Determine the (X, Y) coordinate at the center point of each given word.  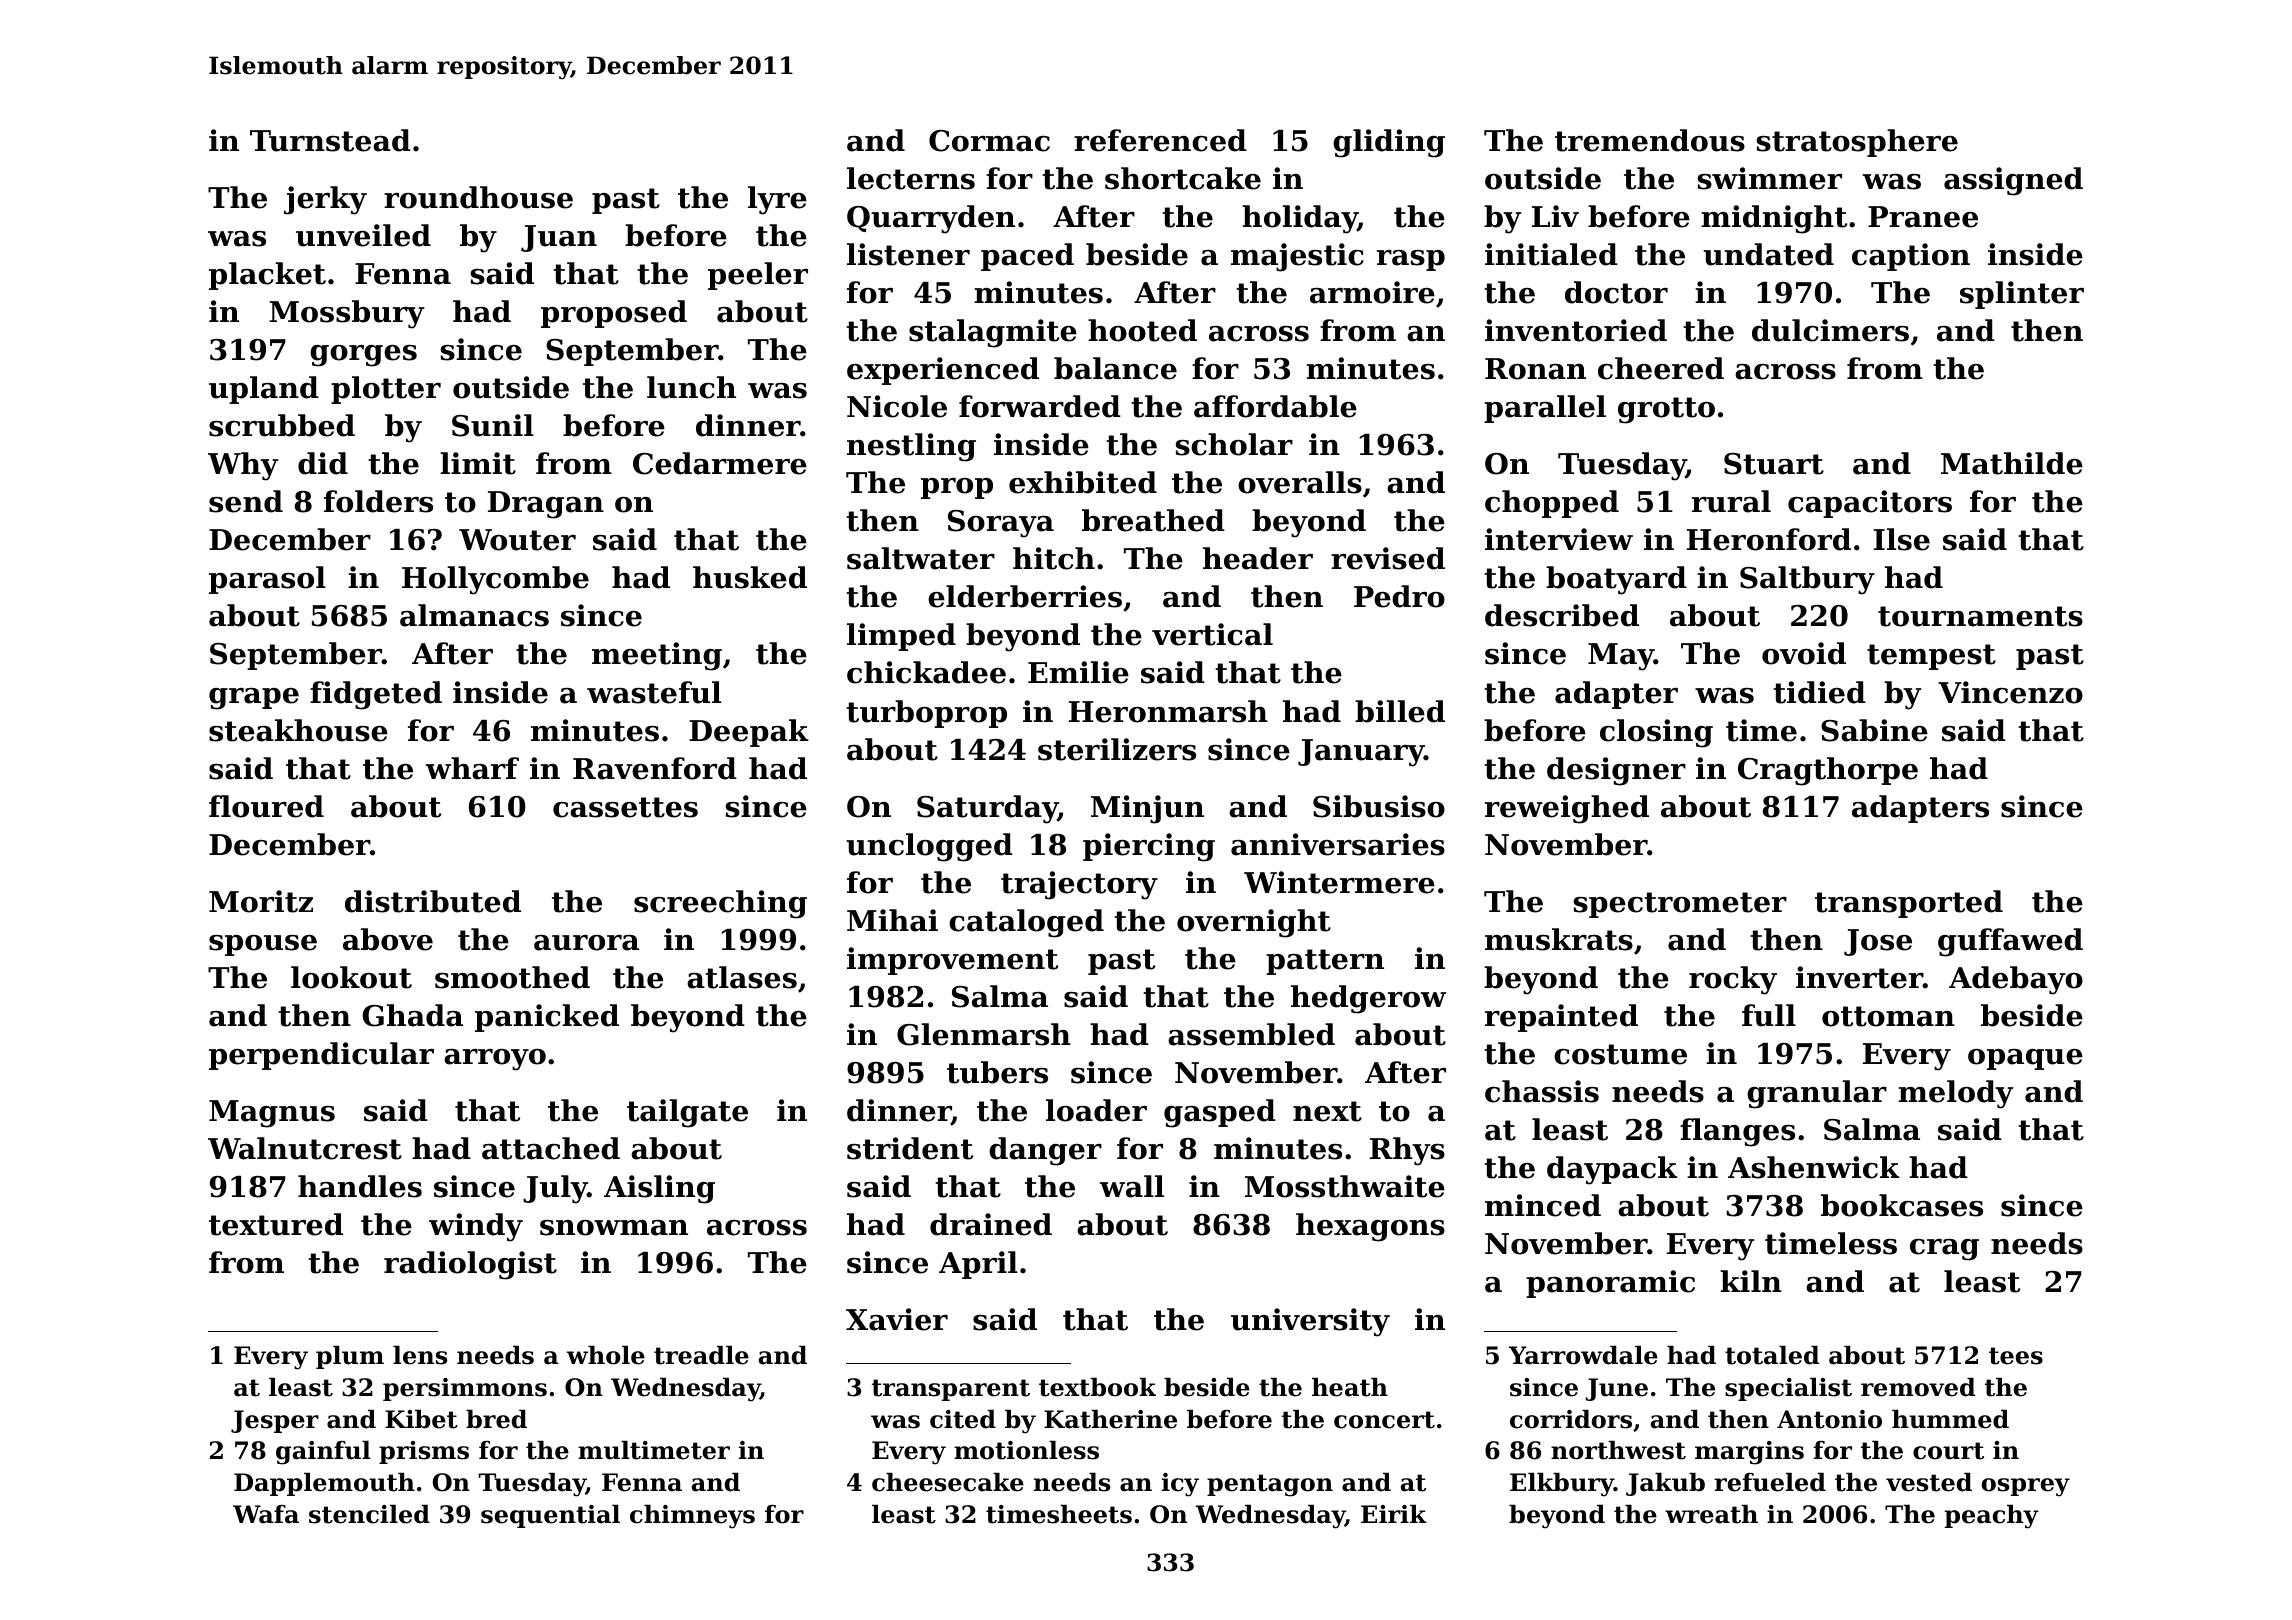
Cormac (989, 141)
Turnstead (330, 140)
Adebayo (2016, 980)
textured (276, 1224)
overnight (1254, 923)
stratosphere (1857, 143)
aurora (586, 943)
